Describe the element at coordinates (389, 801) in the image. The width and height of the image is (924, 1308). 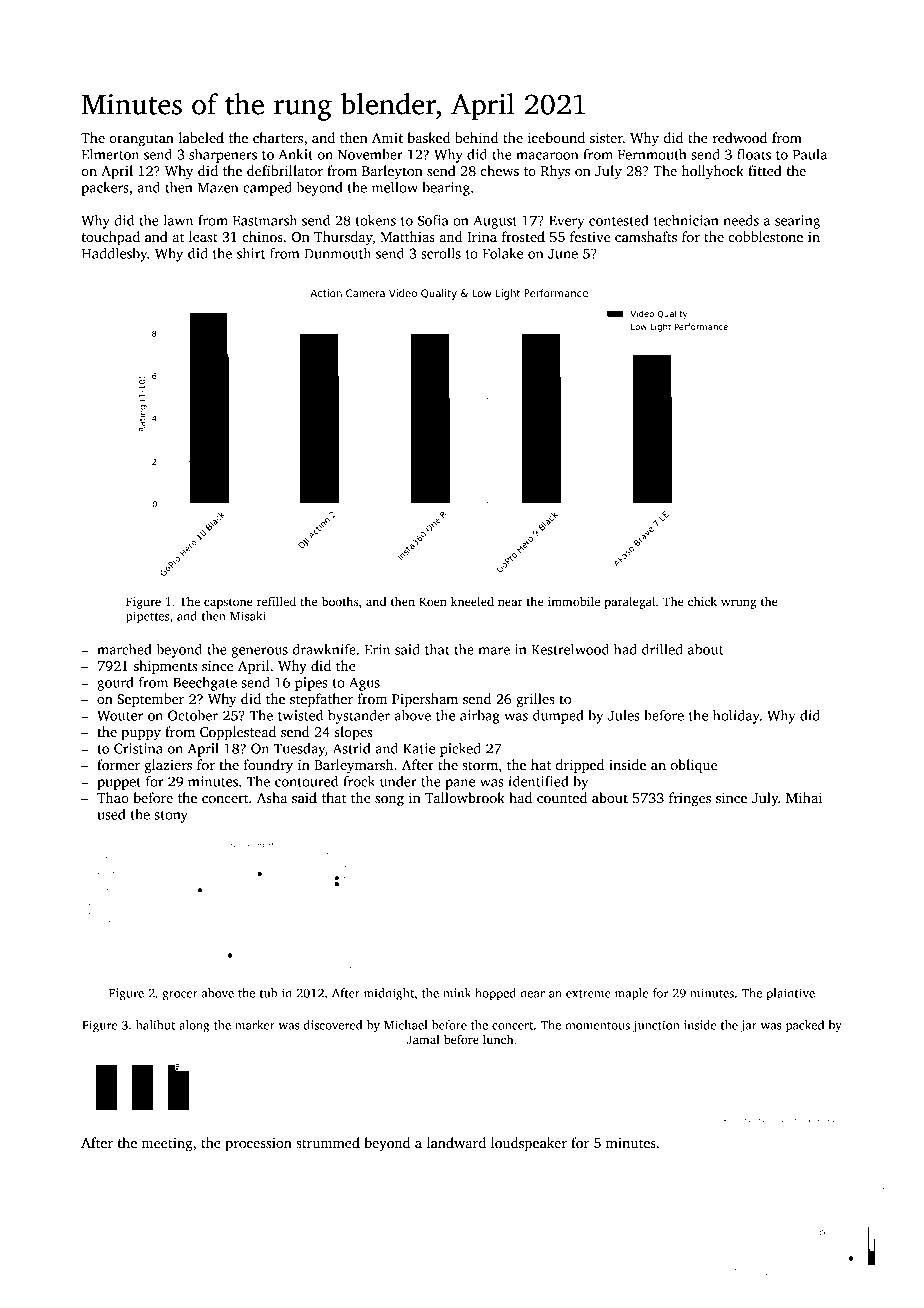
I see `song` at that location.
